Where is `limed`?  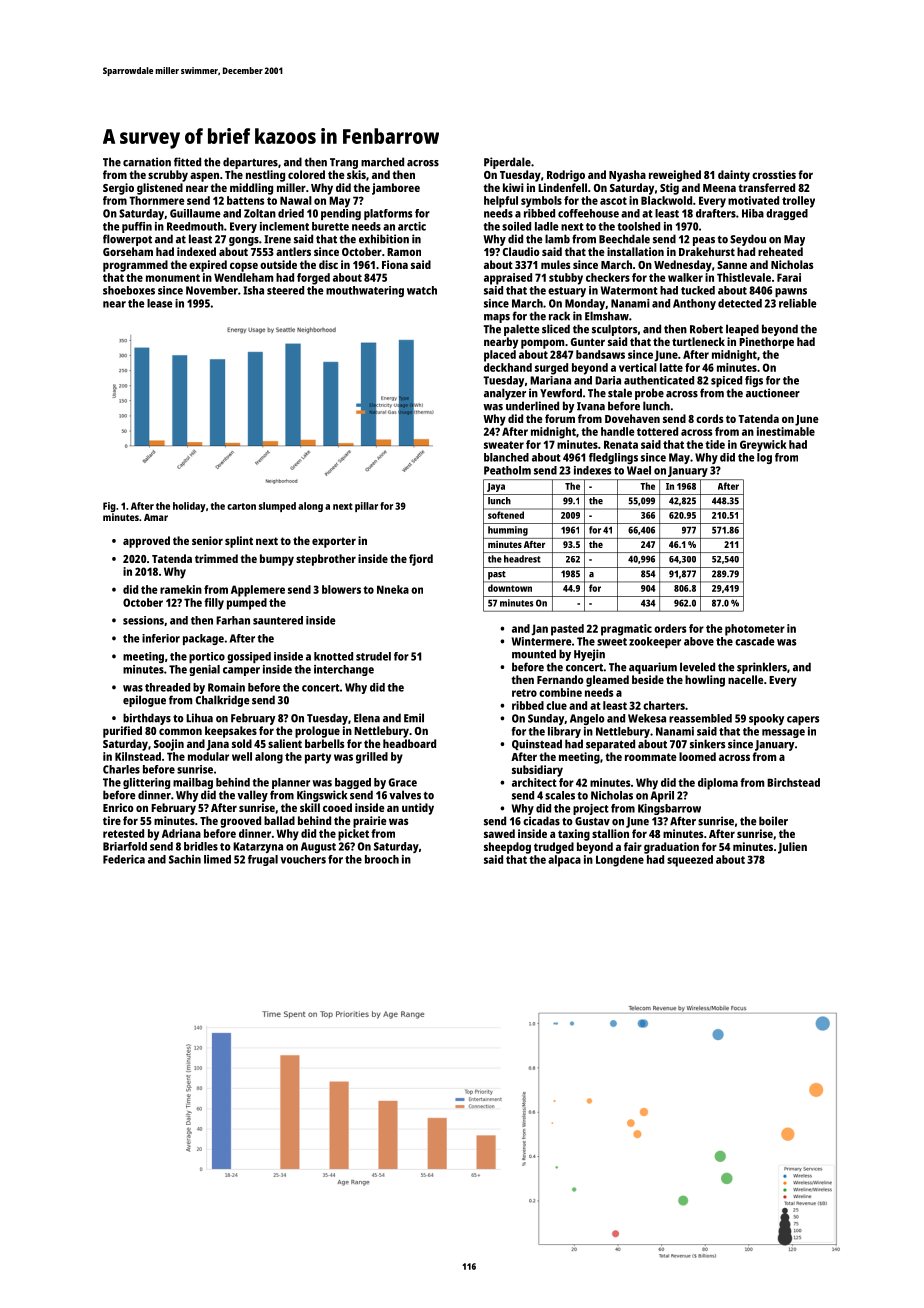
limed is located at coordinates (217, 859).
